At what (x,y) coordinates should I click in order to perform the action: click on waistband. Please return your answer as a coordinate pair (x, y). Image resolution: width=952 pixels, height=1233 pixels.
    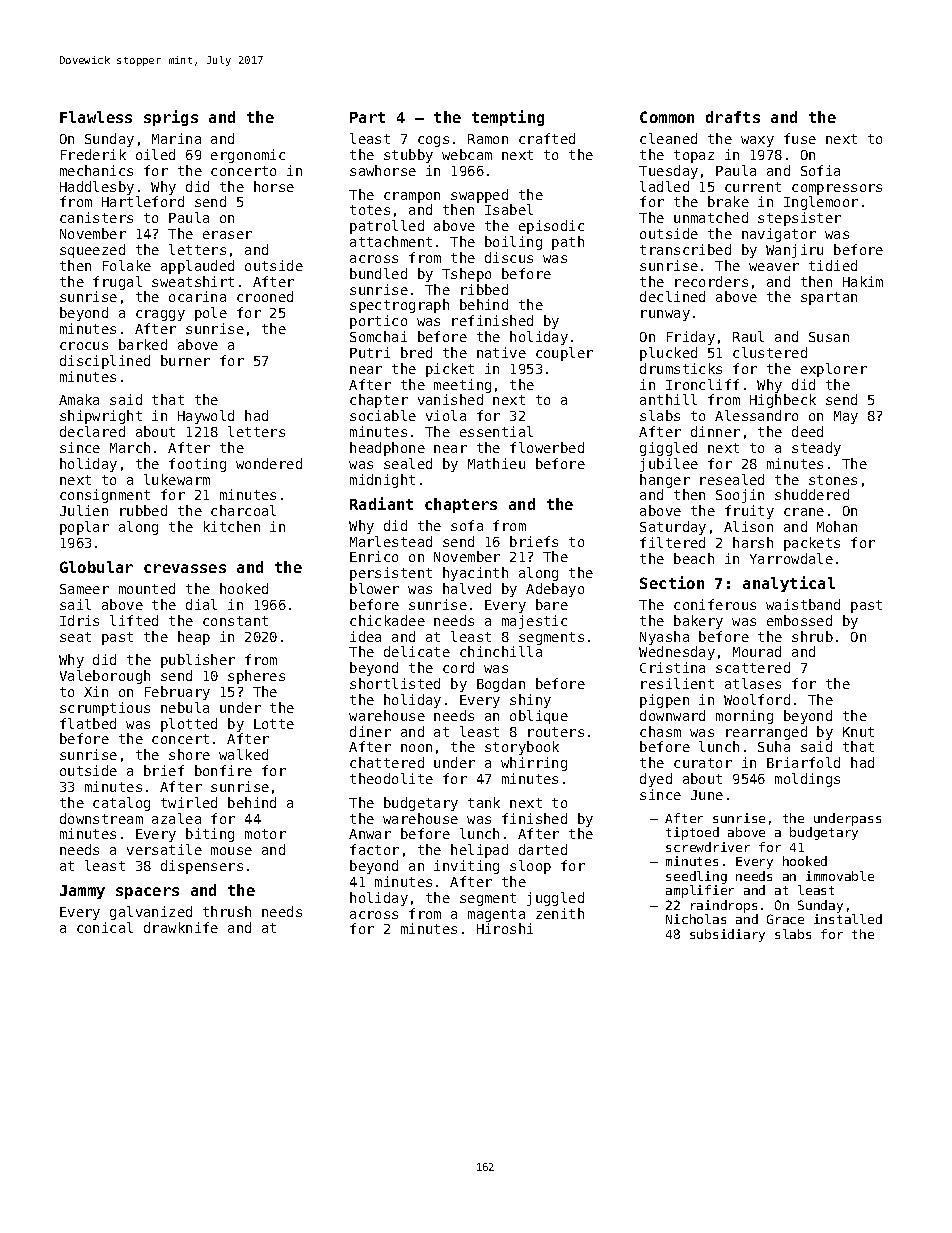
    Looking at the image, I should click on (803, 604).
